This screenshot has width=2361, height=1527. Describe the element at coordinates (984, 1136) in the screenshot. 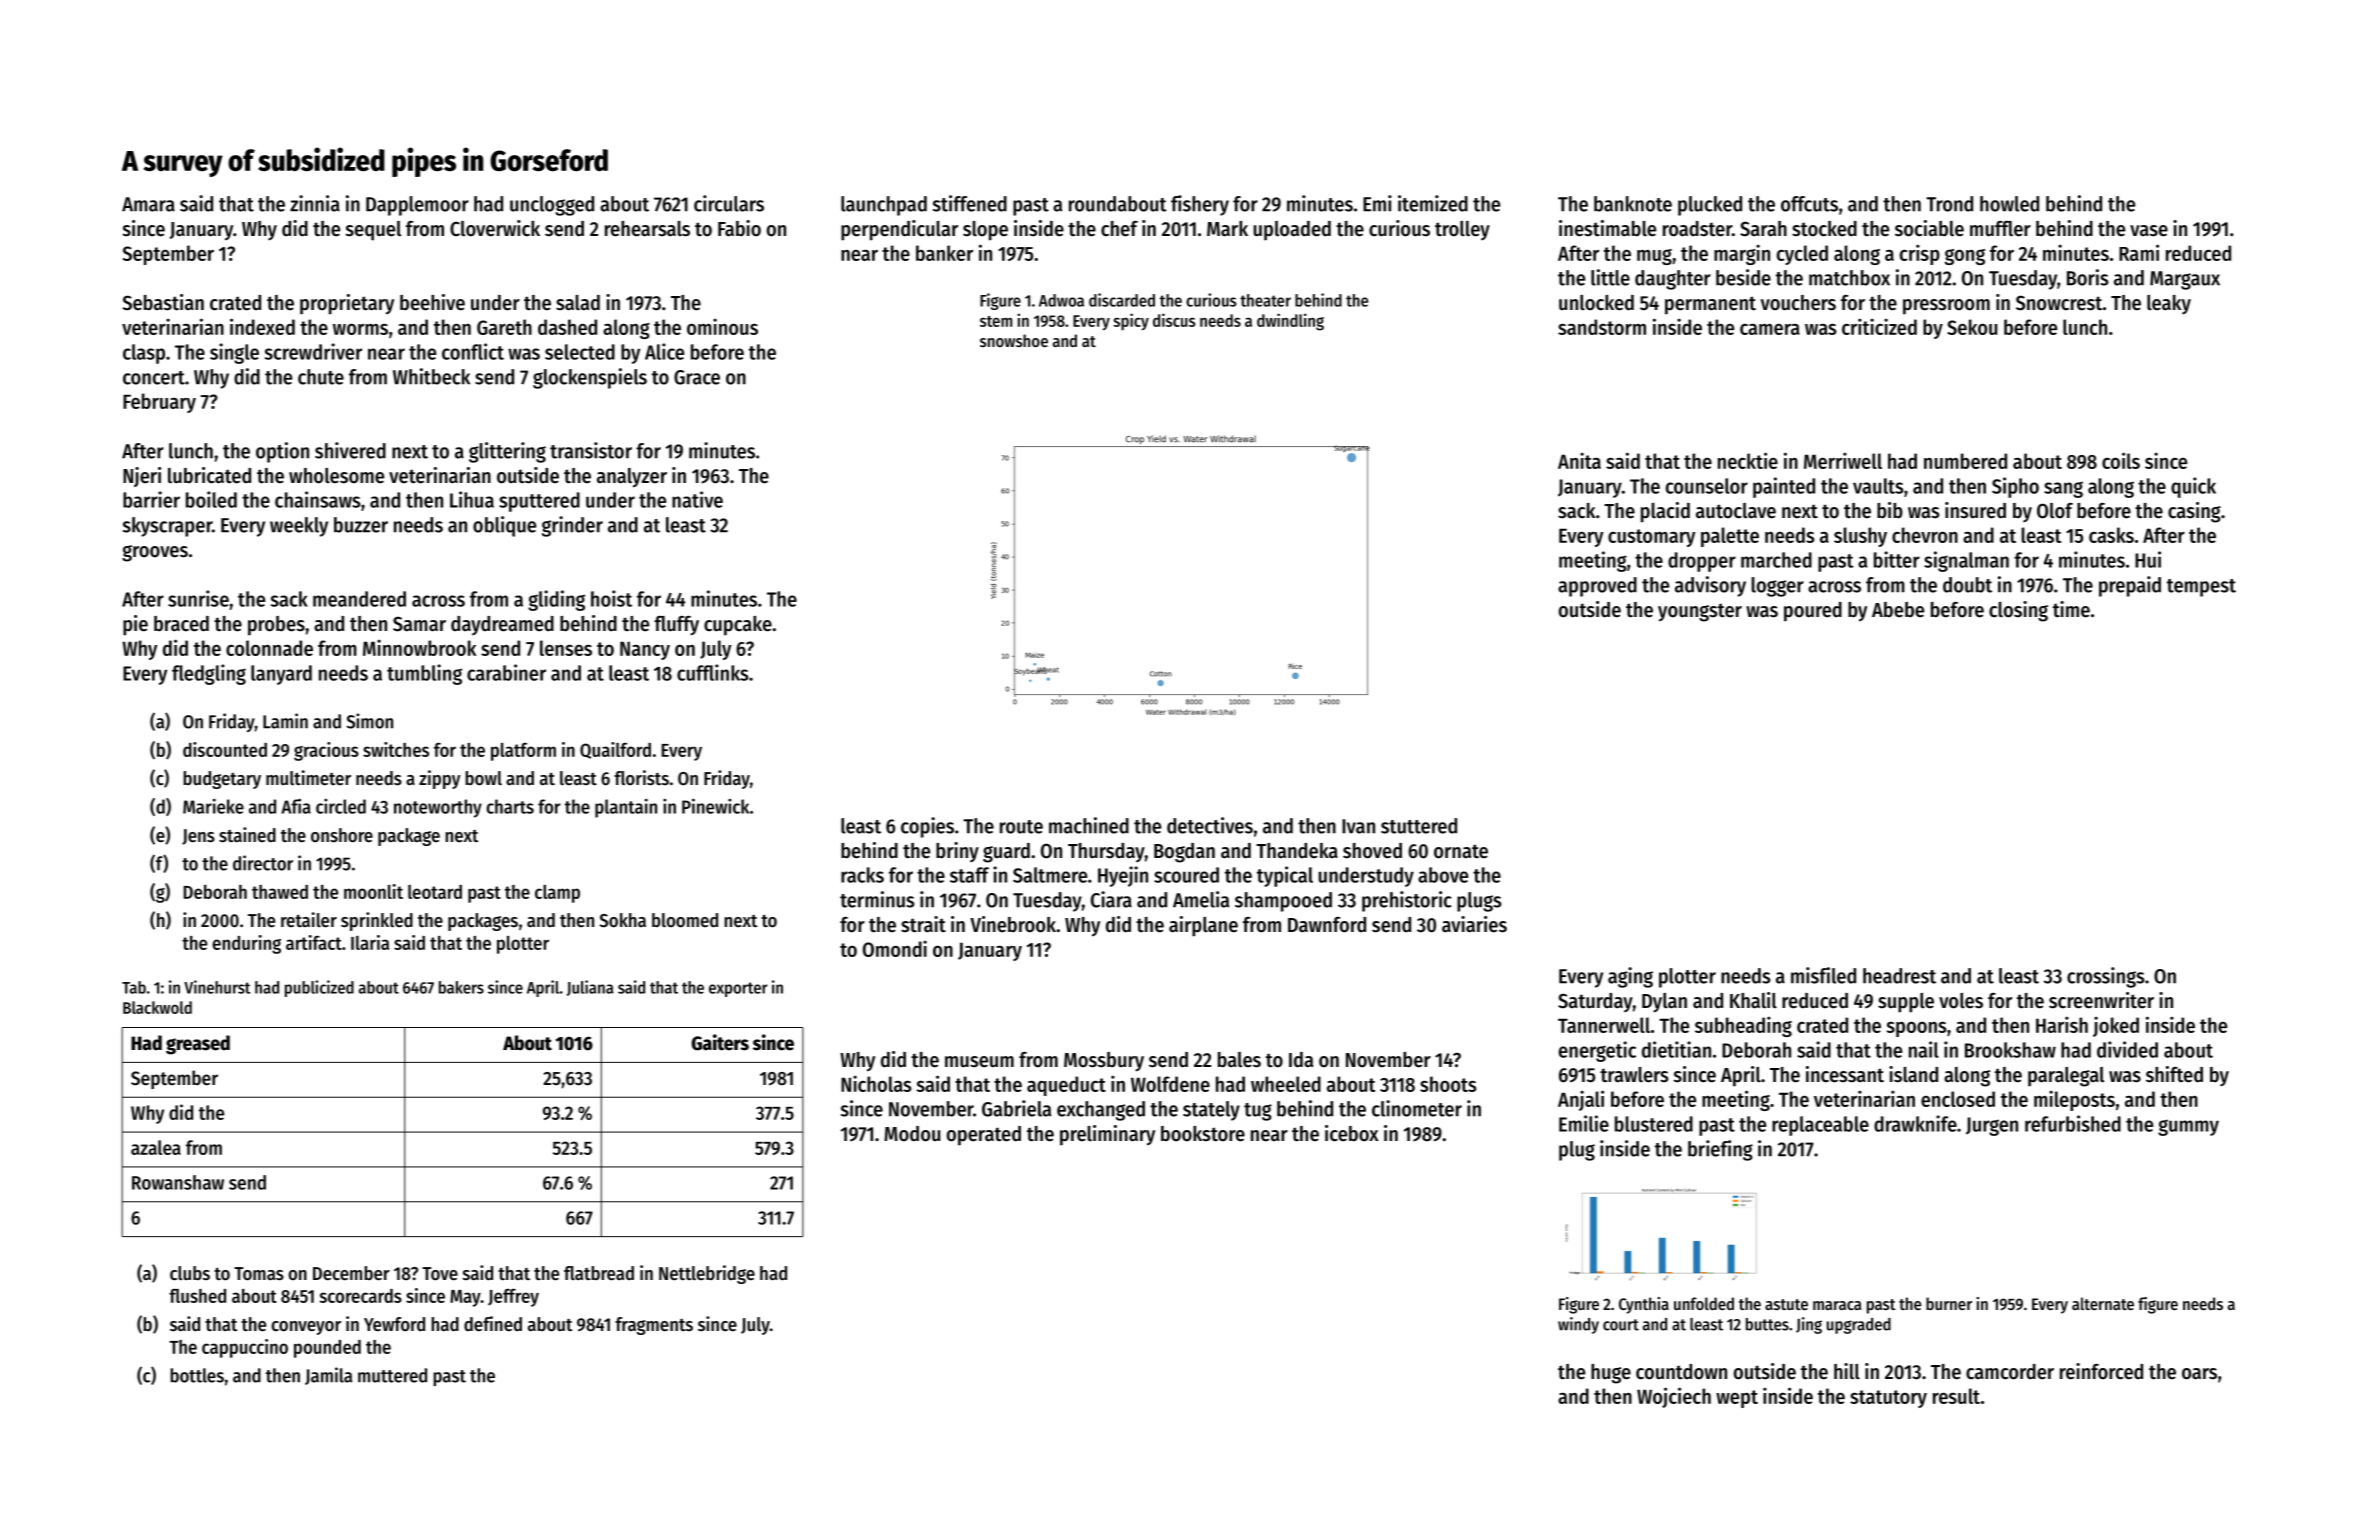

I see `operated` at that location.
